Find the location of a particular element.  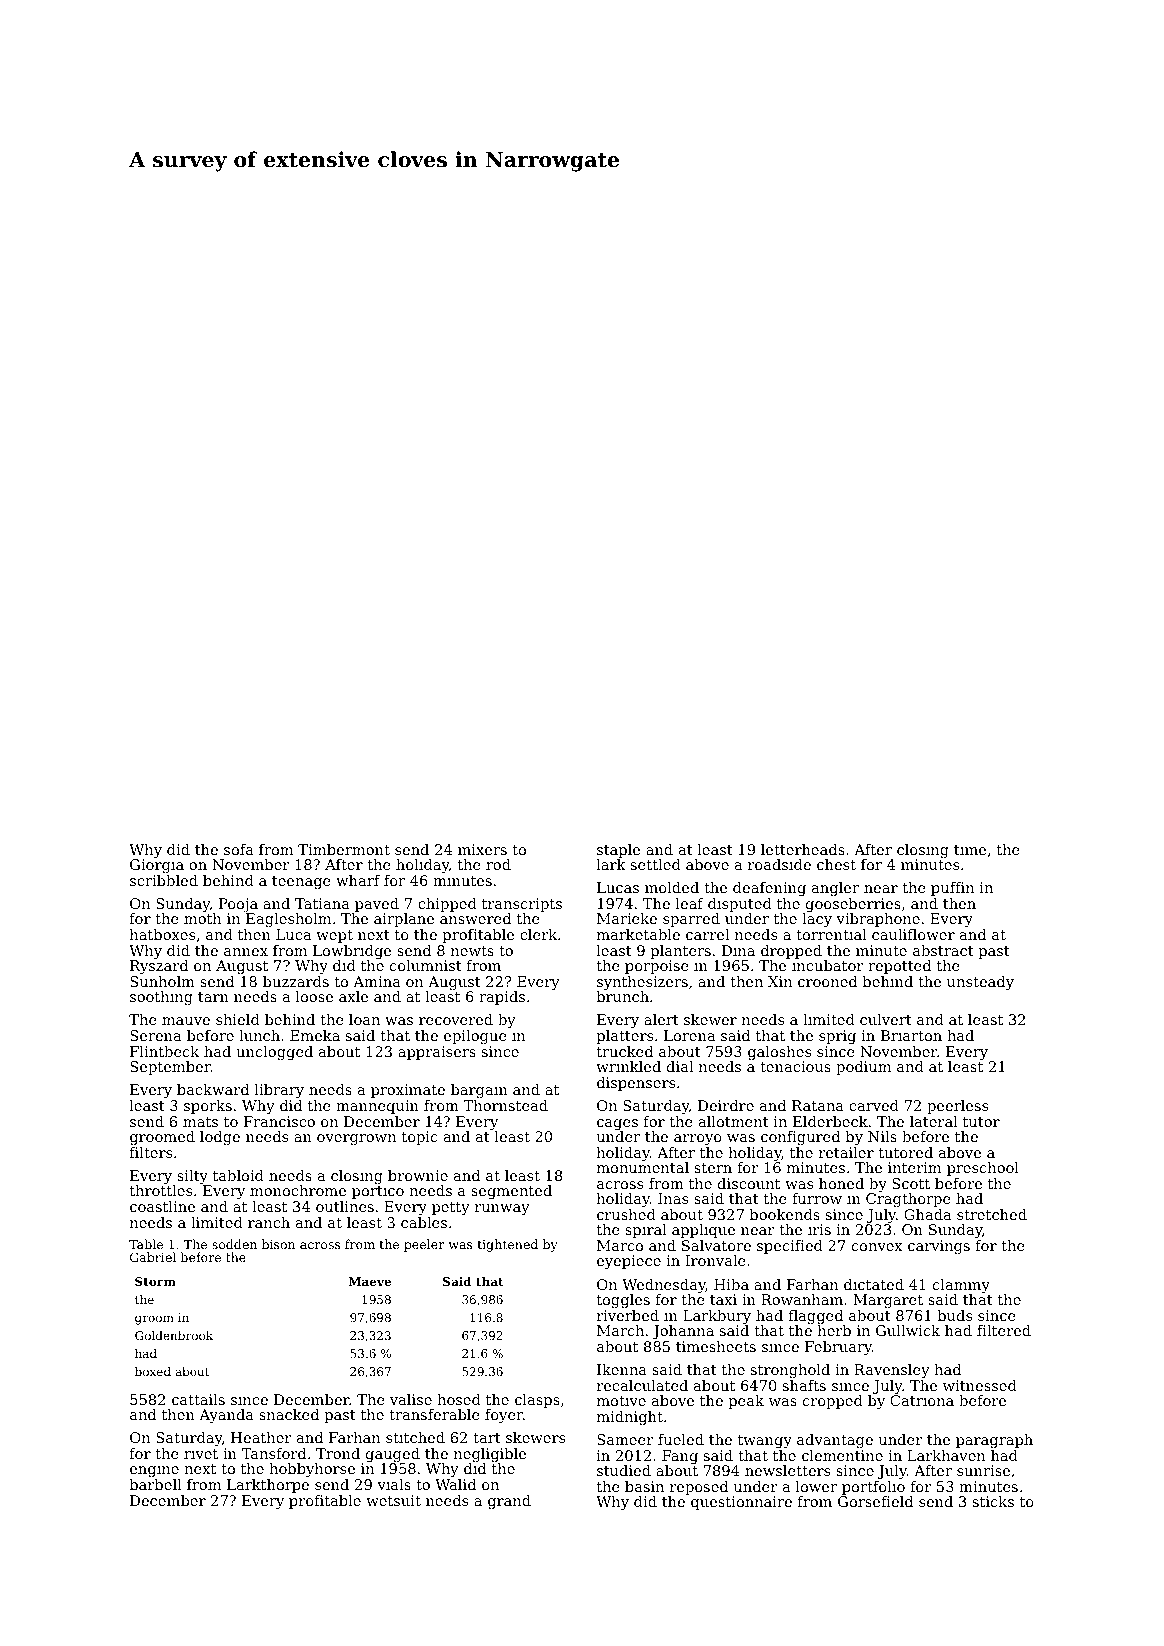

barbell is located at coordinates (155, 1484).
